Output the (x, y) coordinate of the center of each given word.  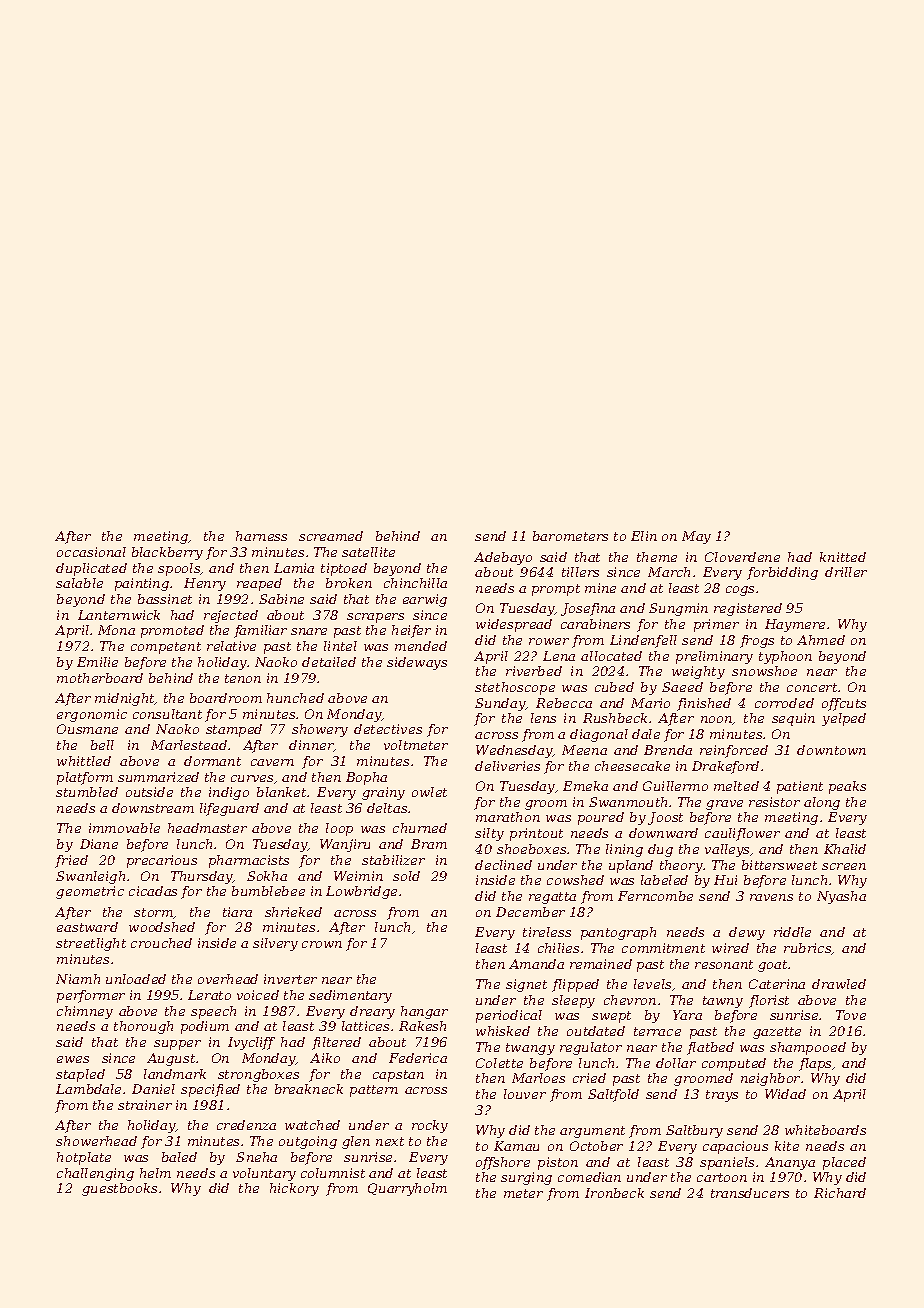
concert (812, 687)
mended (421, 646)
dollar (676, 1063)
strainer (145, 1105)
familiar (260, 631)
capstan (398, 1076)
